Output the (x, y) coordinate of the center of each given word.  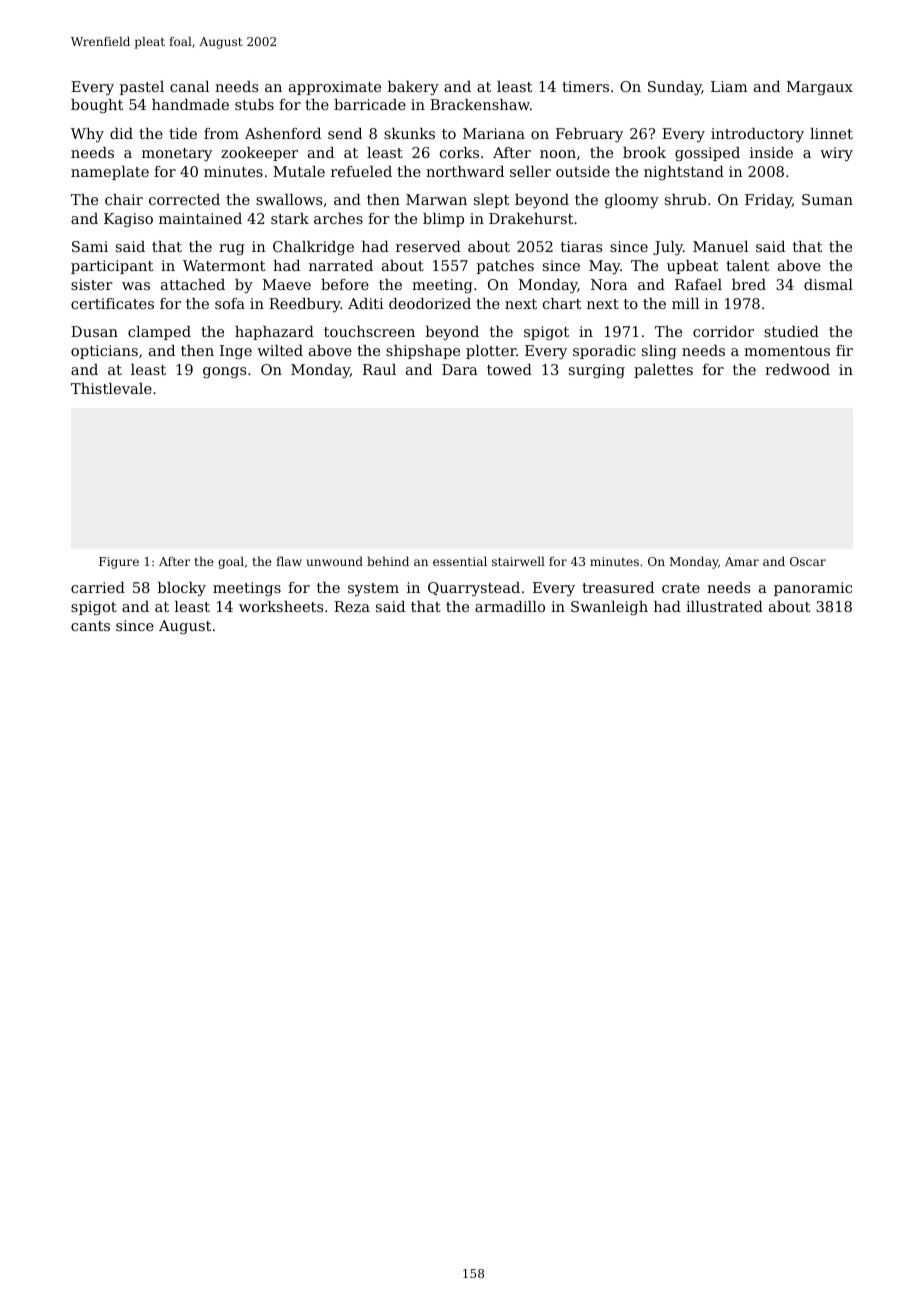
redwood (797, 369)
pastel (142, 88)
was (136, 286)
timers (585, 86)
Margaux (820, 88)
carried (98, 587)
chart (562, 303)
